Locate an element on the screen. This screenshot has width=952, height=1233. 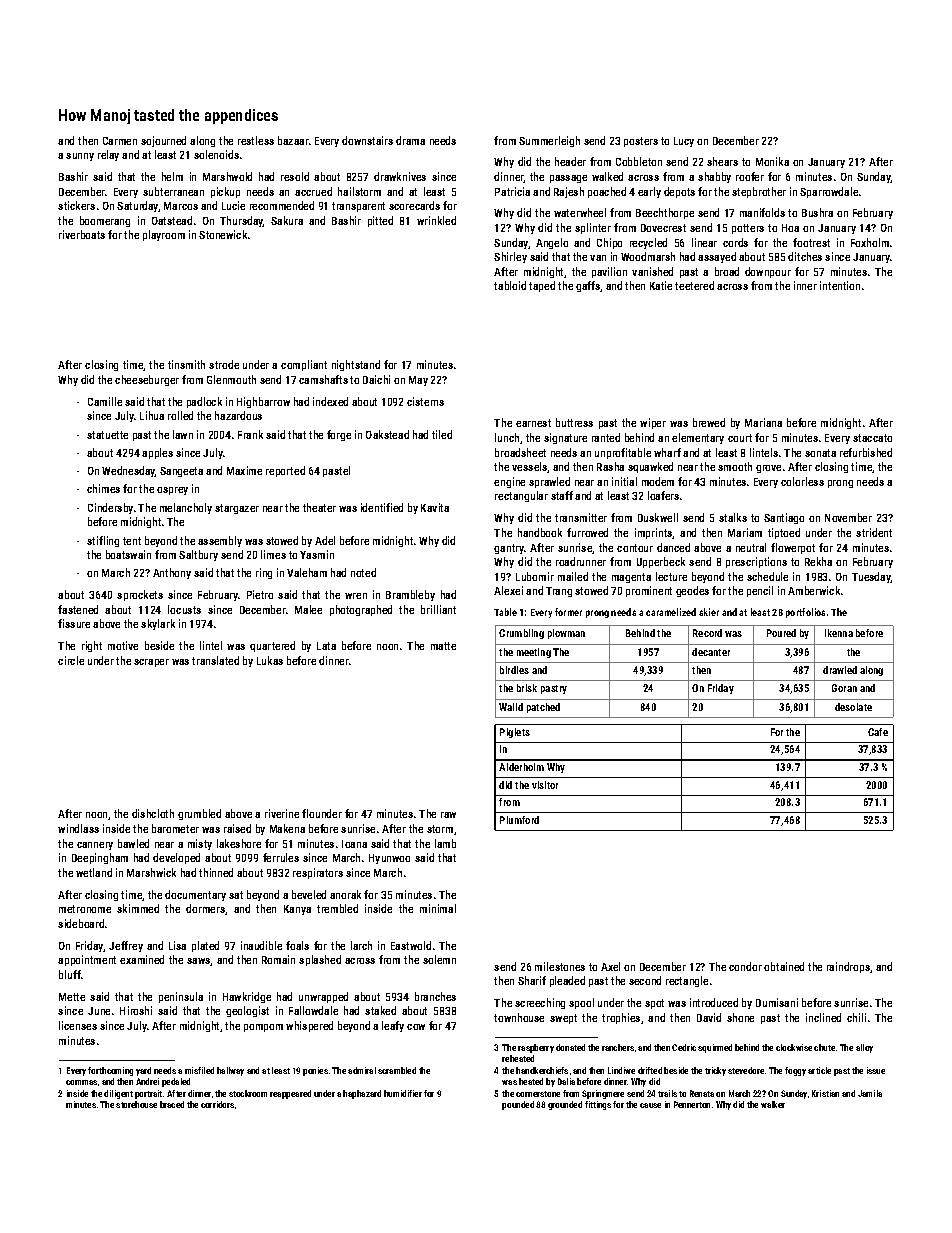
desolate is located at coordinates (853, 707).
